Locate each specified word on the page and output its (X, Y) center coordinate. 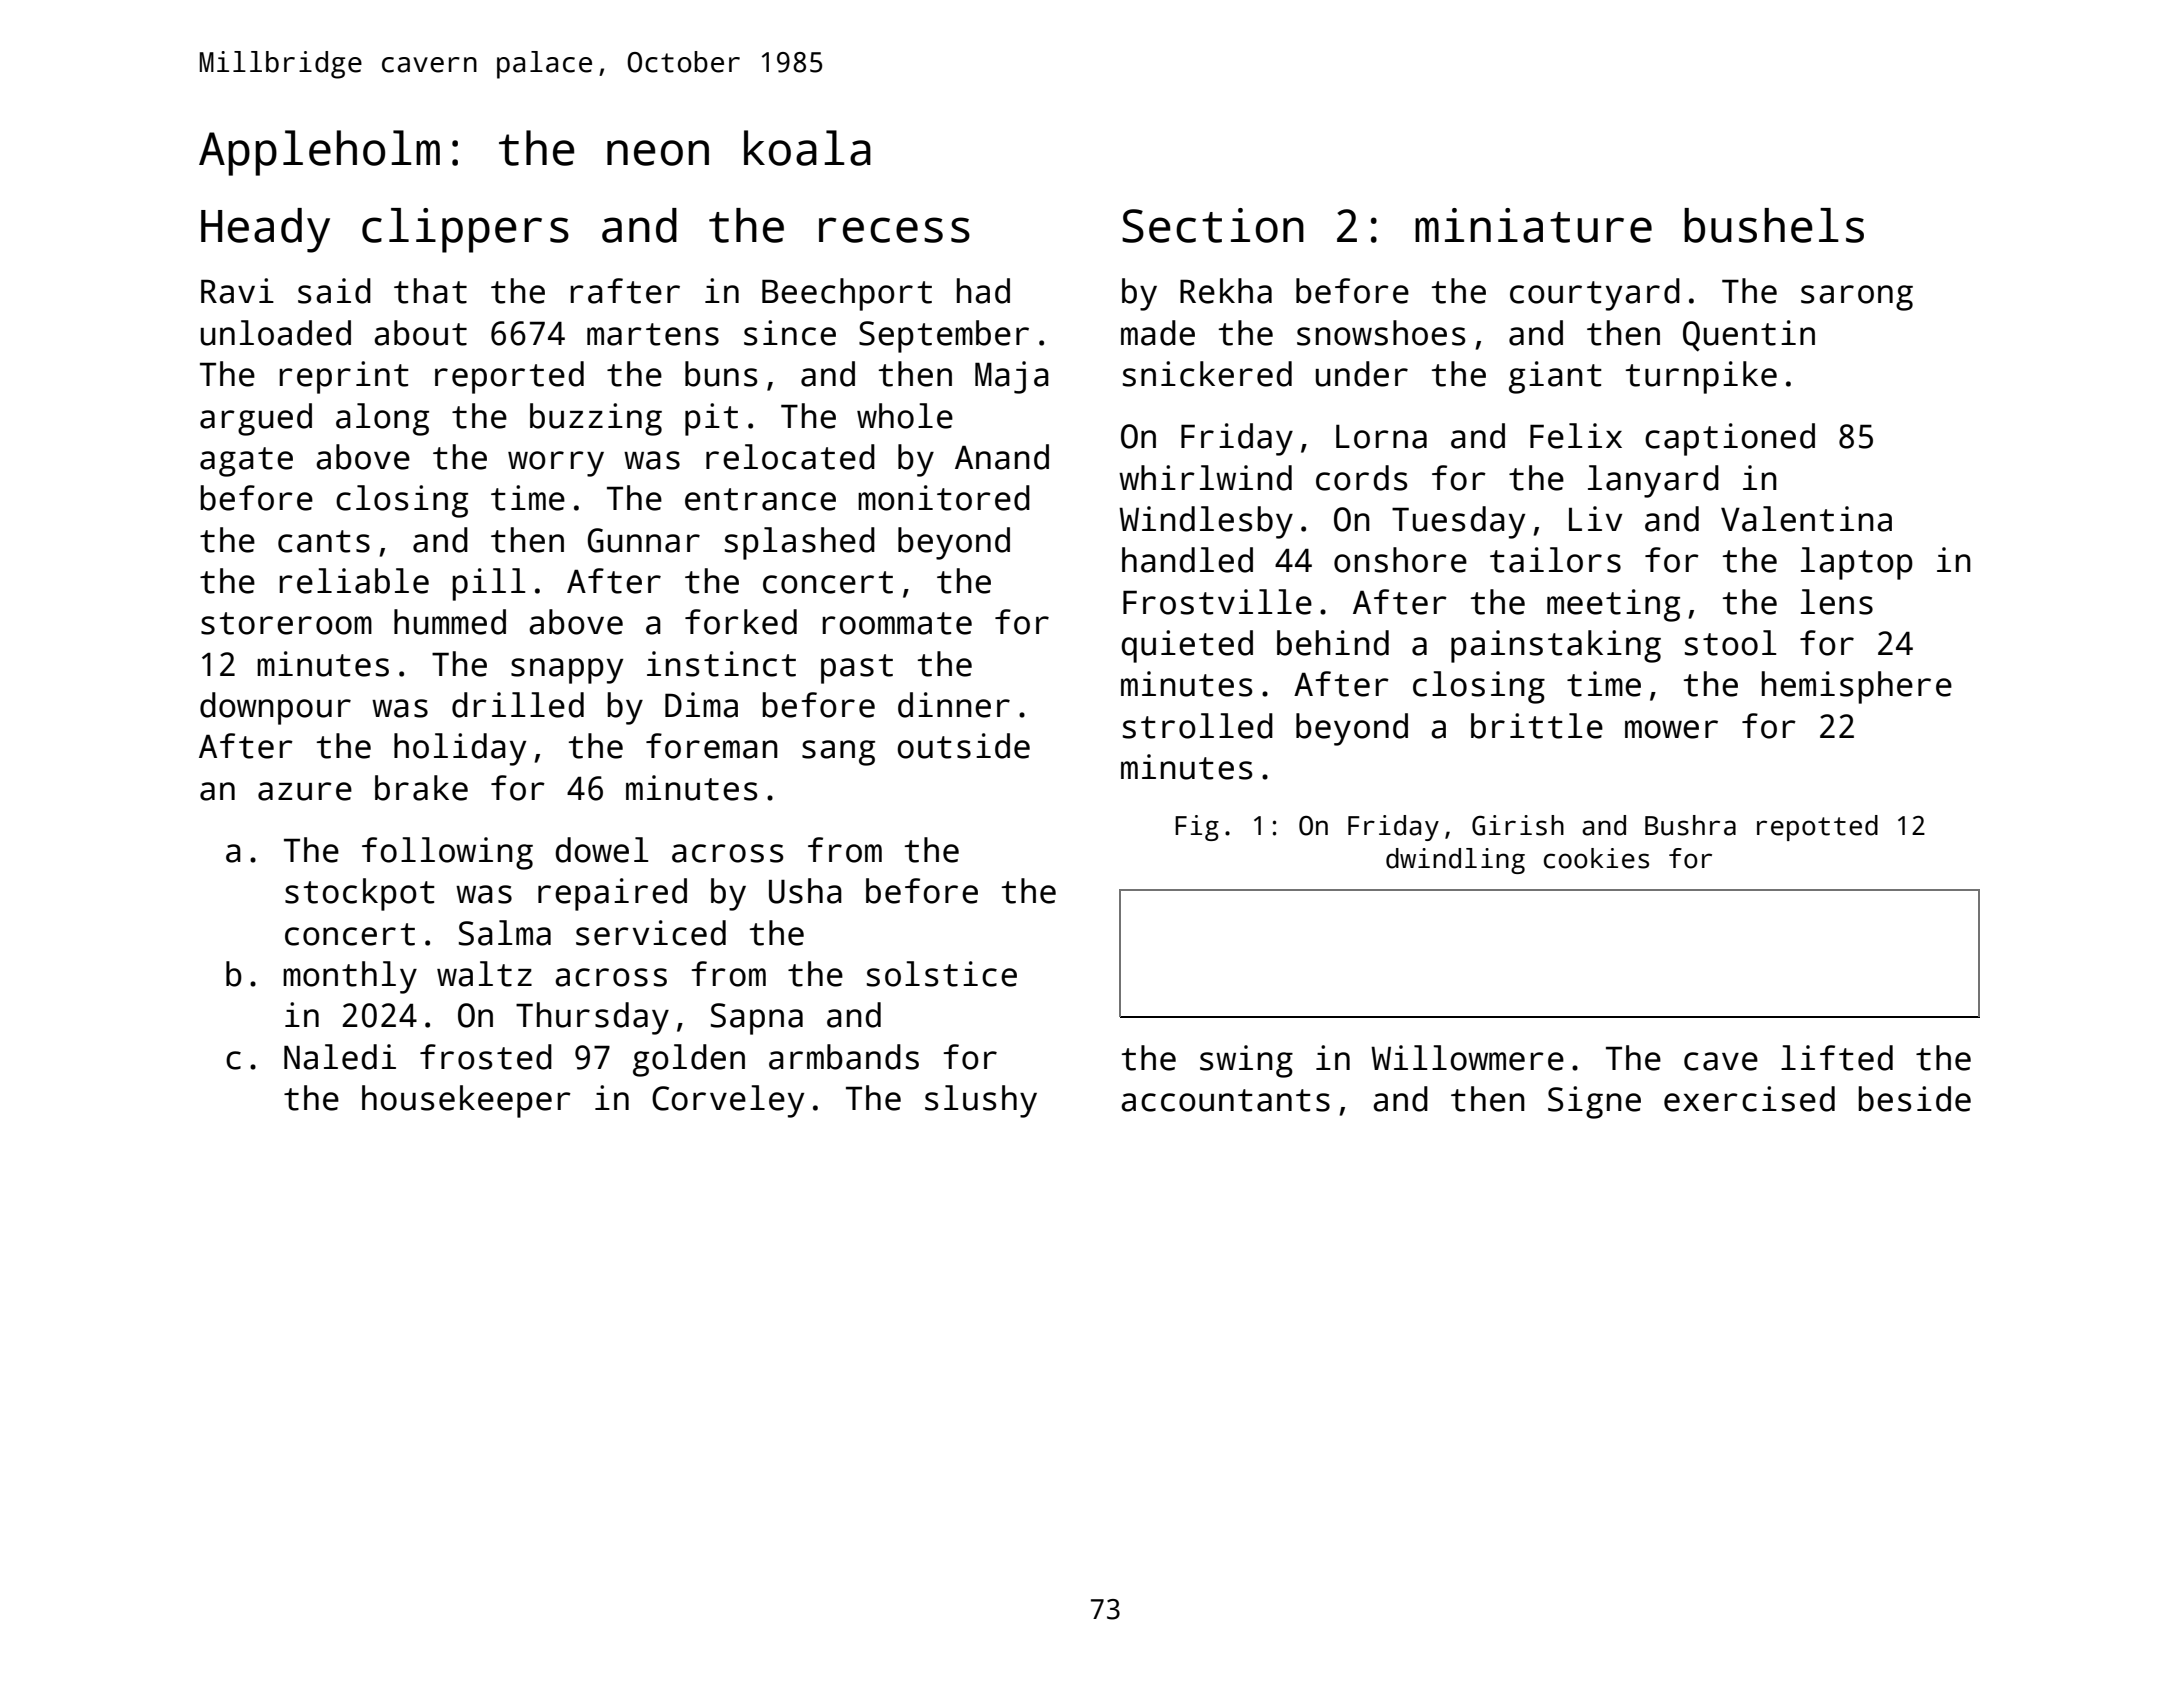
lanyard (1653, 481)
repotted (1817, 828)
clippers (465, 230)
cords (1362, 478)
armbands (844, 1057)
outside (963, 746)
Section (1213, 225)
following (447, 853)
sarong (1857, 298)
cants (324, 541)
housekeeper (466, 1101)
